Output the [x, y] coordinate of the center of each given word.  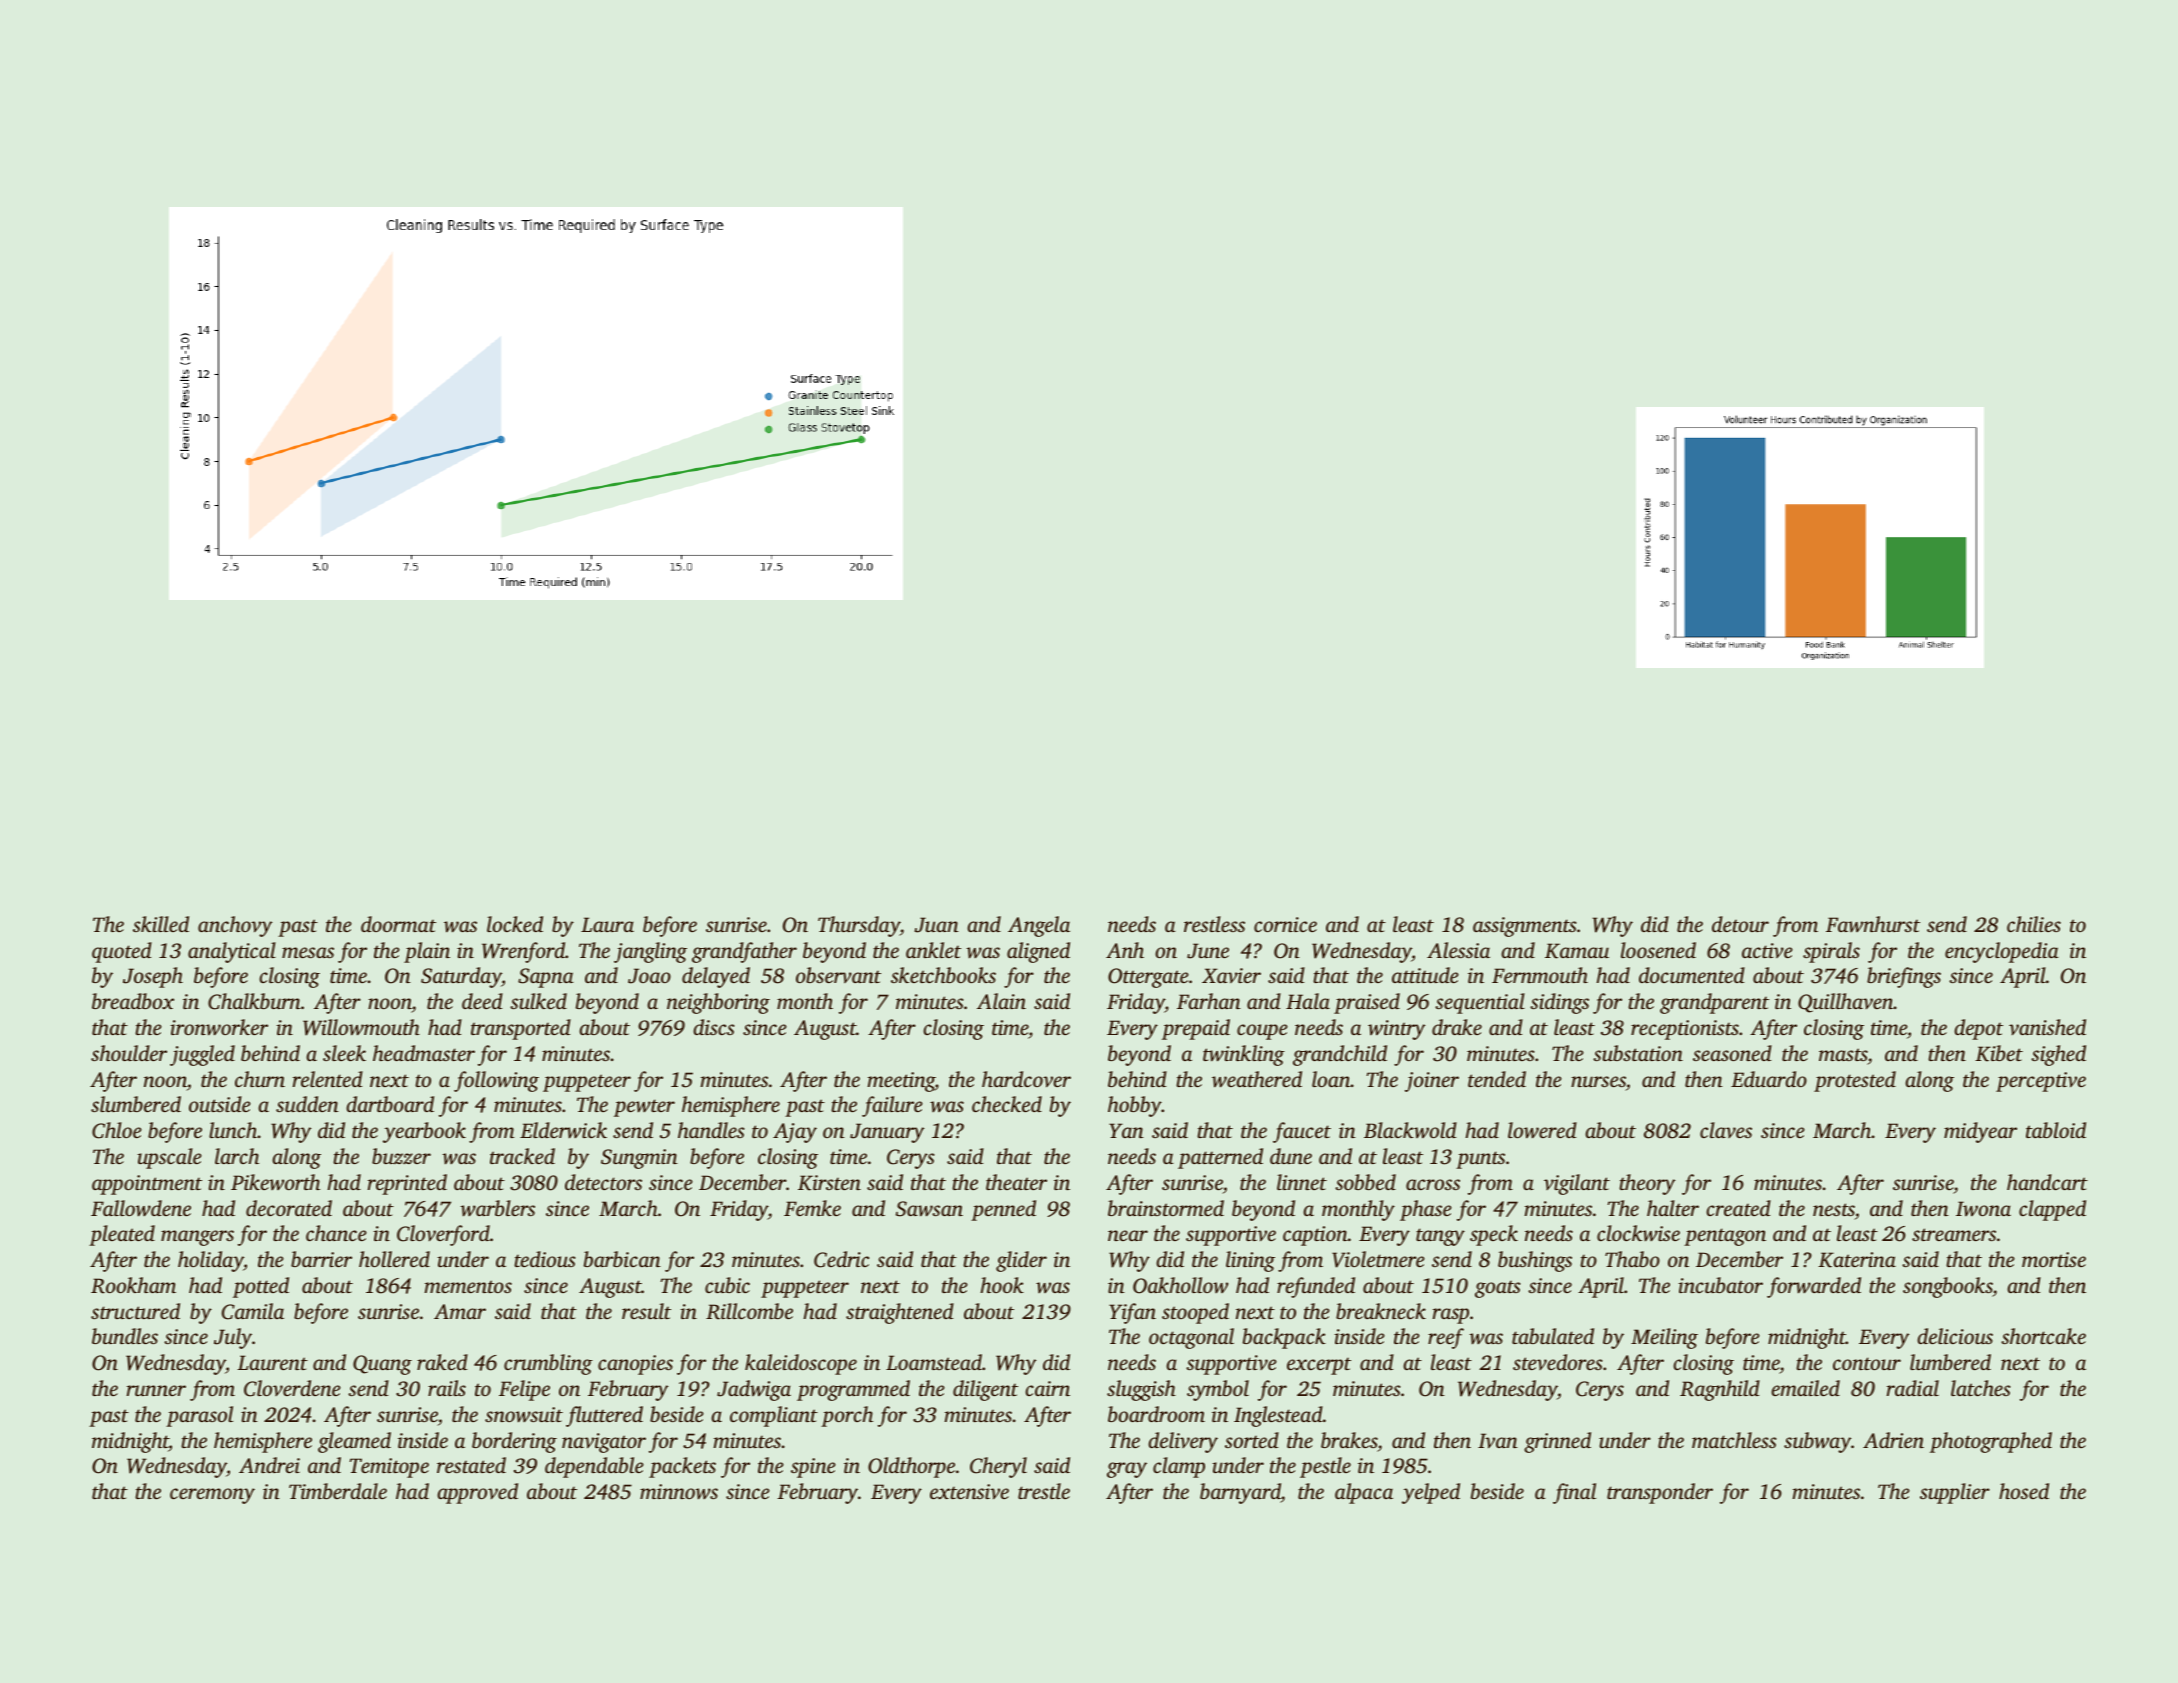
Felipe [524, 1390]
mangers [197, 1238]
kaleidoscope [801, 1364]
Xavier [1231, 975]
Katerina [1857, 1260]
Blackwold [1410, 1130]
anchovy [235, 926]
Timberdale [338, 1491]
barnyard [1240, 1493]
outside [220, 1104]
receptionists [1685, 1030]
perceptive [2041, 1082]
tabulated [1553, 1336]
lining [1250, 1261]
